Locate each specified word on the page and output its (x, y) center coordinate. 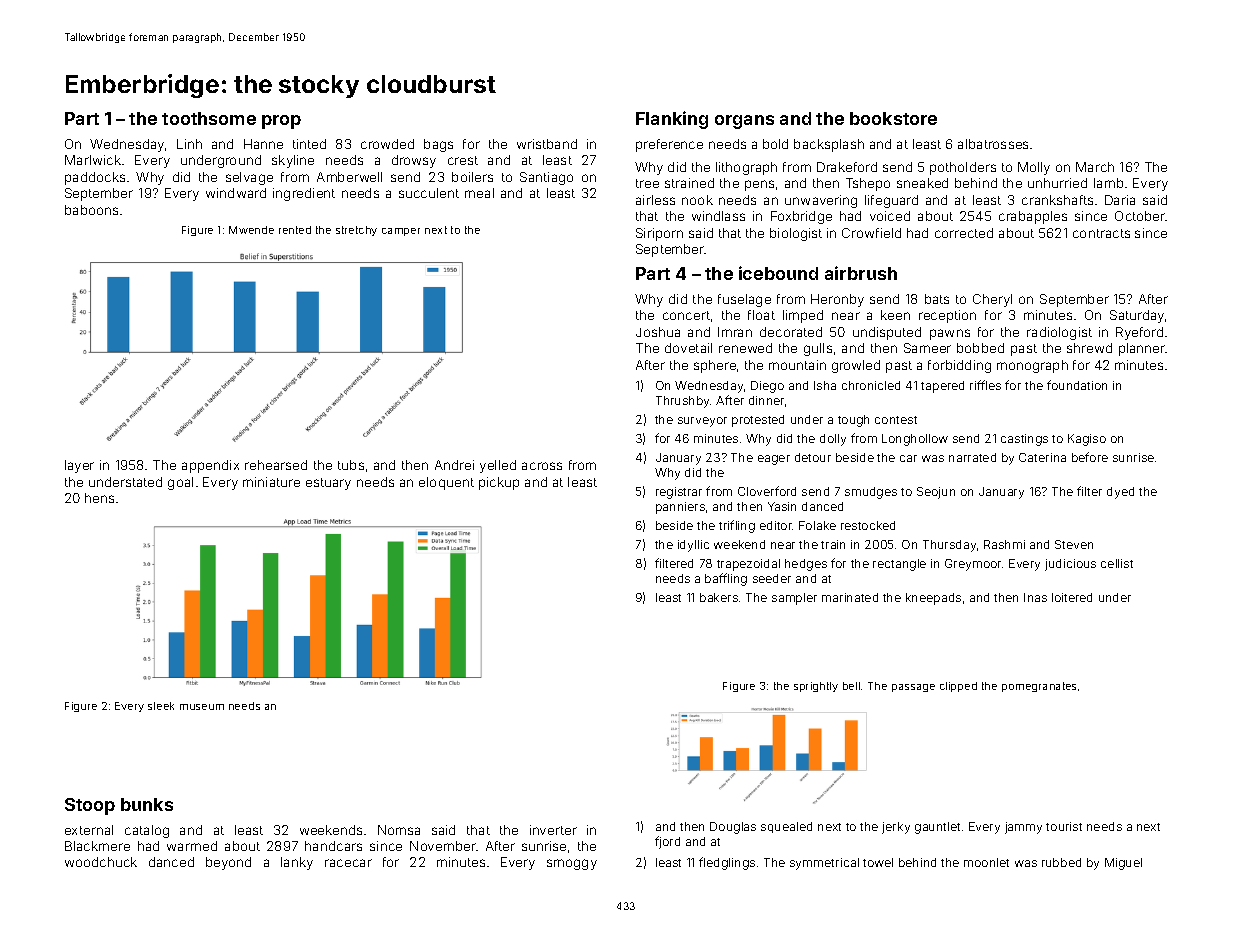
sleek (161, 706)
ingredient (304, 194)
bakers (719, 597)
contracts (1101, 233)
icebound (778, 273)
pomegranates (1039, 687)
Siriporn (659, 234)
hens (99, 498)
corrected (964, 233)
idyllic (693, 546)
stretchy (356, 231)
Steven (1074, 544)
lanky (297, 863)
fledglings (727, 863)
